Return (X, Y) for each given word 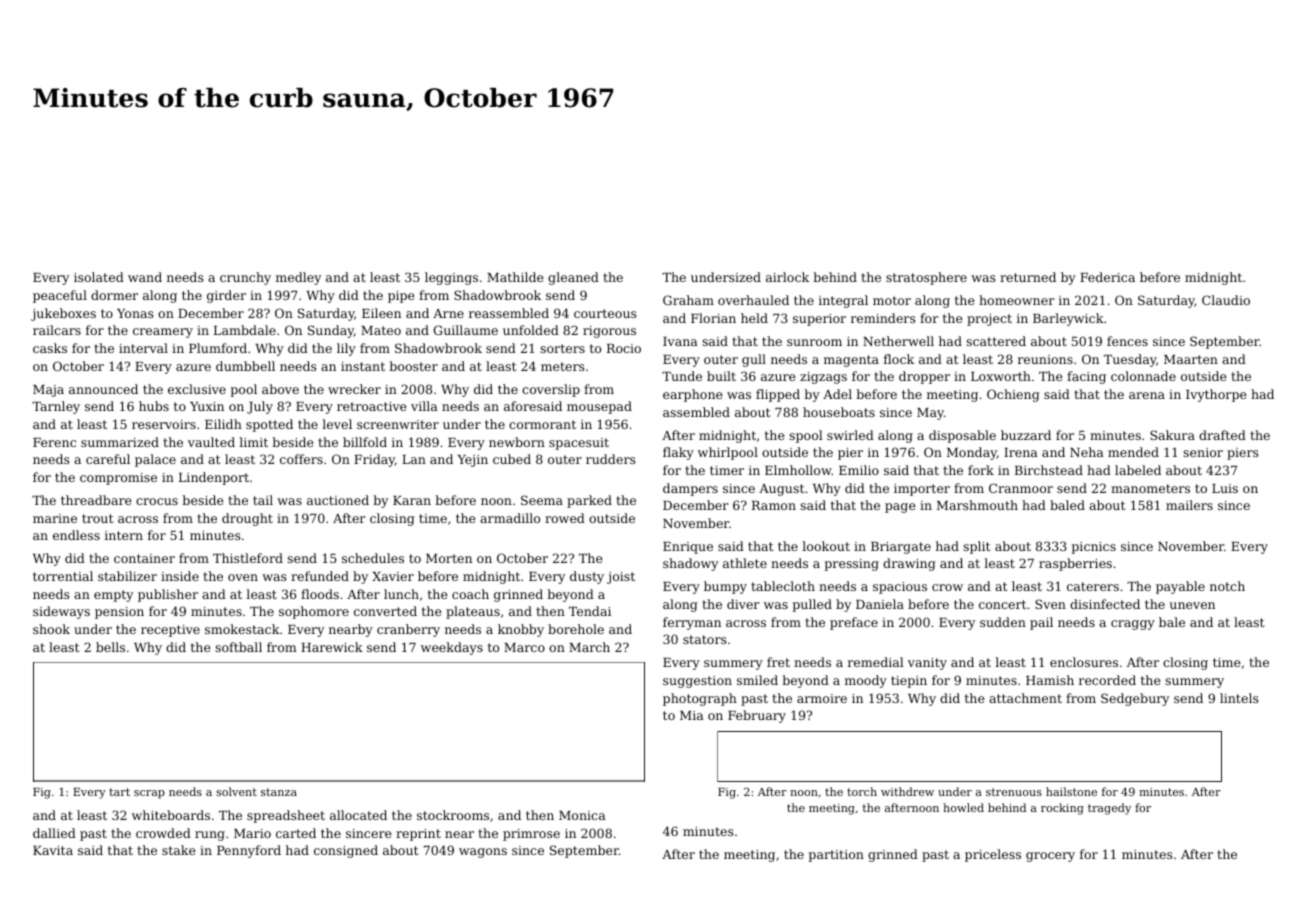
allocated (358, 815)
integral (843, 301)
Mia (692, 715)
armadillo (510, 518)
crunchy (245, 278)
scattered (996, 341)
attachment (1025, 698)
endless (76, 535)
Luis (1225, 488)
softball (238, 647)
